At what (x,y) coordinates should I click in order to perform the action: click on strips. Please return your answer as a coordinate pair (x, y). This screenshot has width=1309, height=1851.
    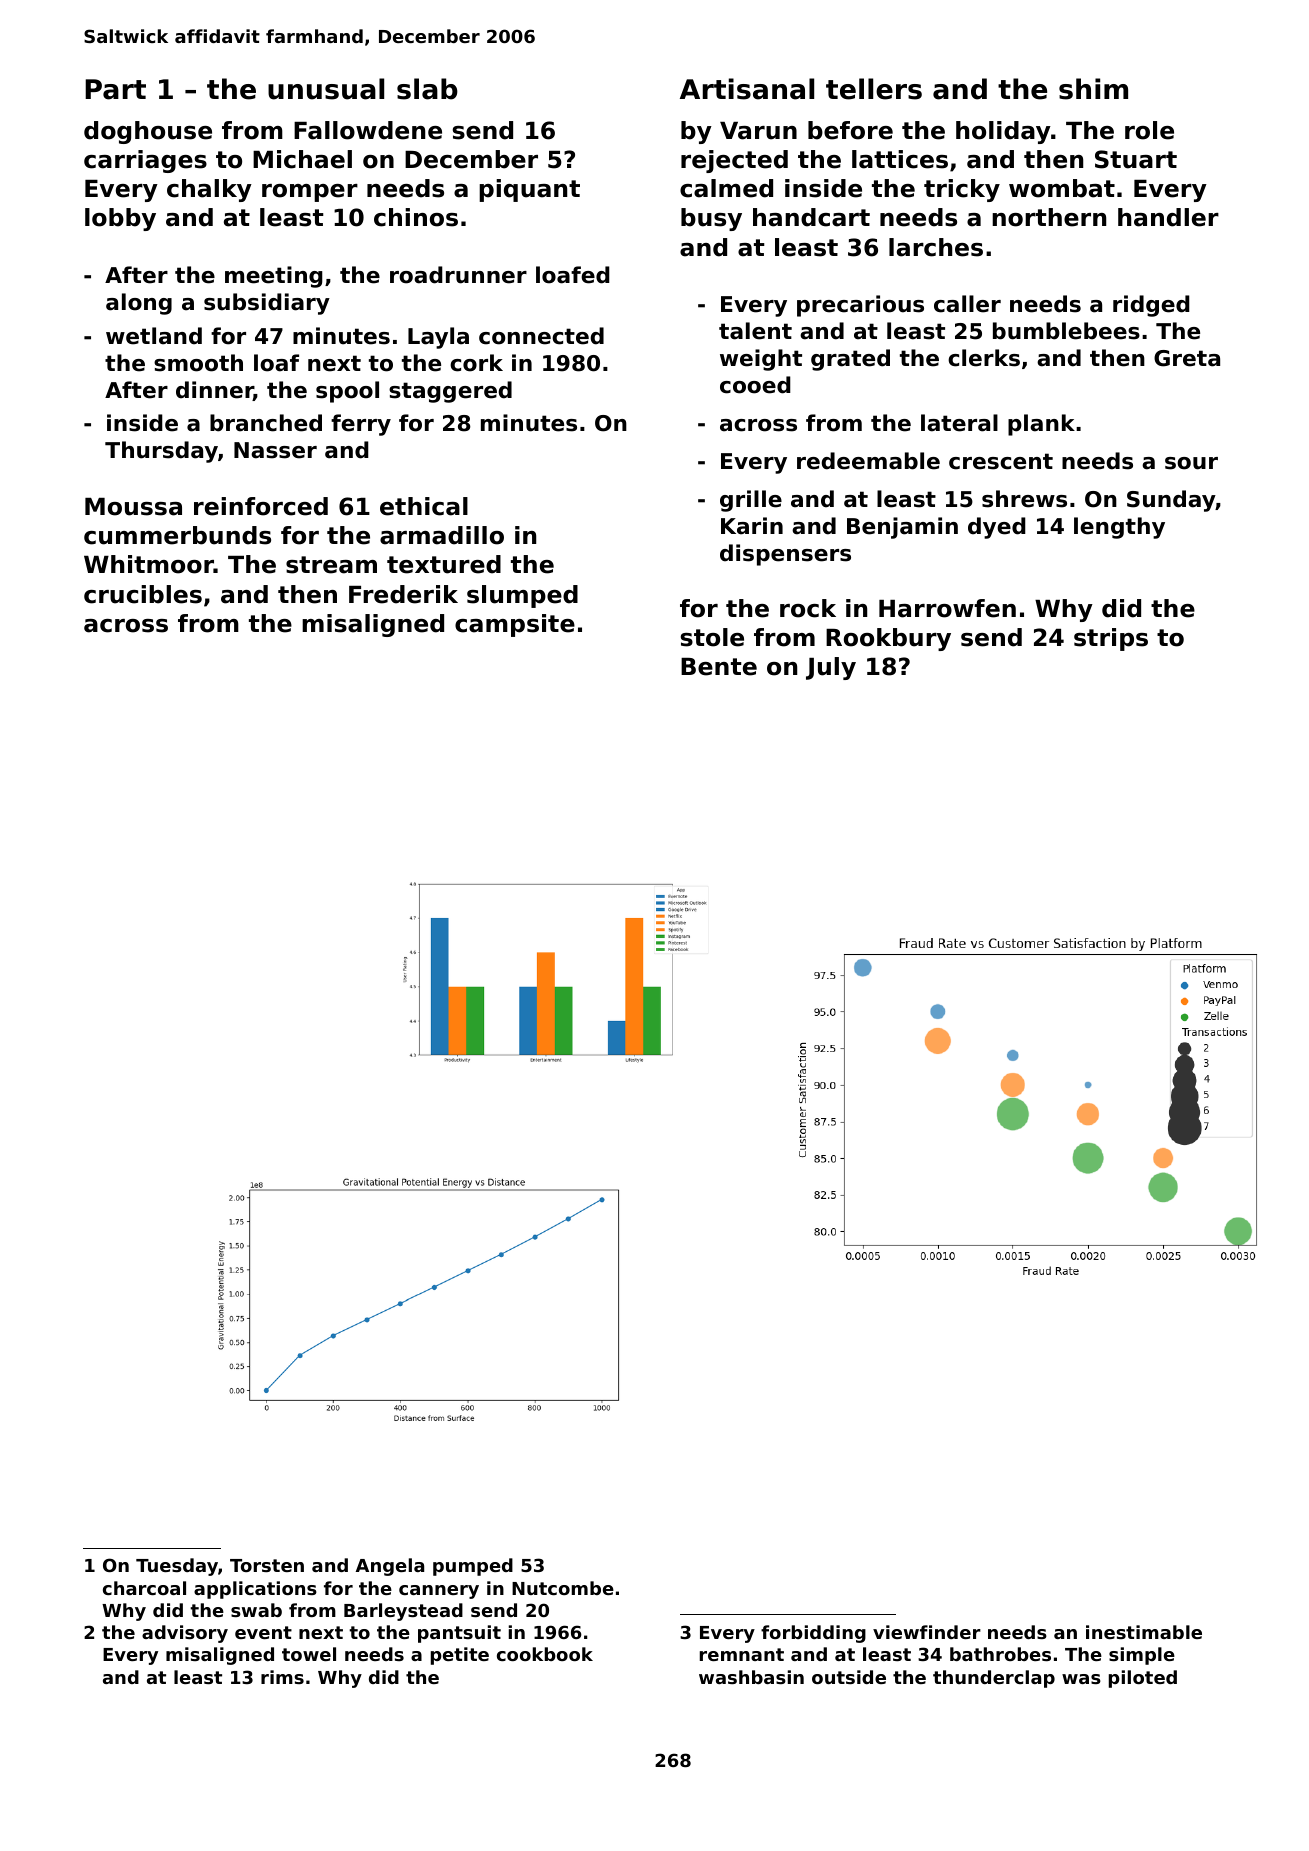
    Looking at the image, I should click on (1111, 639).
